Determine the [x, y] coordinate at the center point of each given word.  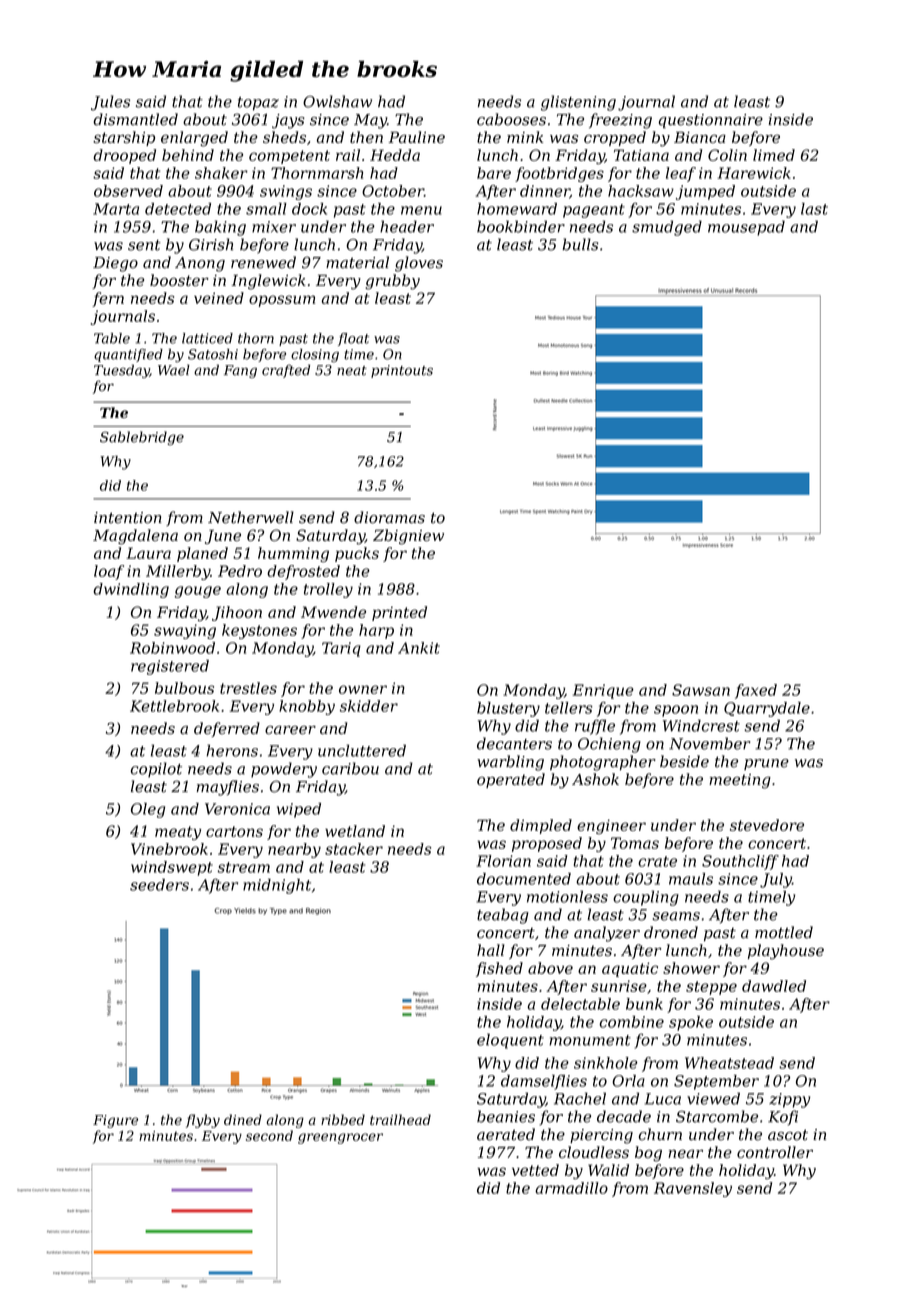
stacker [354, 849]
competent [289, 157]
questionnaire [711, 121]
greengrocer [340, 1138]
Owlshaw [337, 101]
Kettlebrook [174, 706]
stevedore [767, 825]
